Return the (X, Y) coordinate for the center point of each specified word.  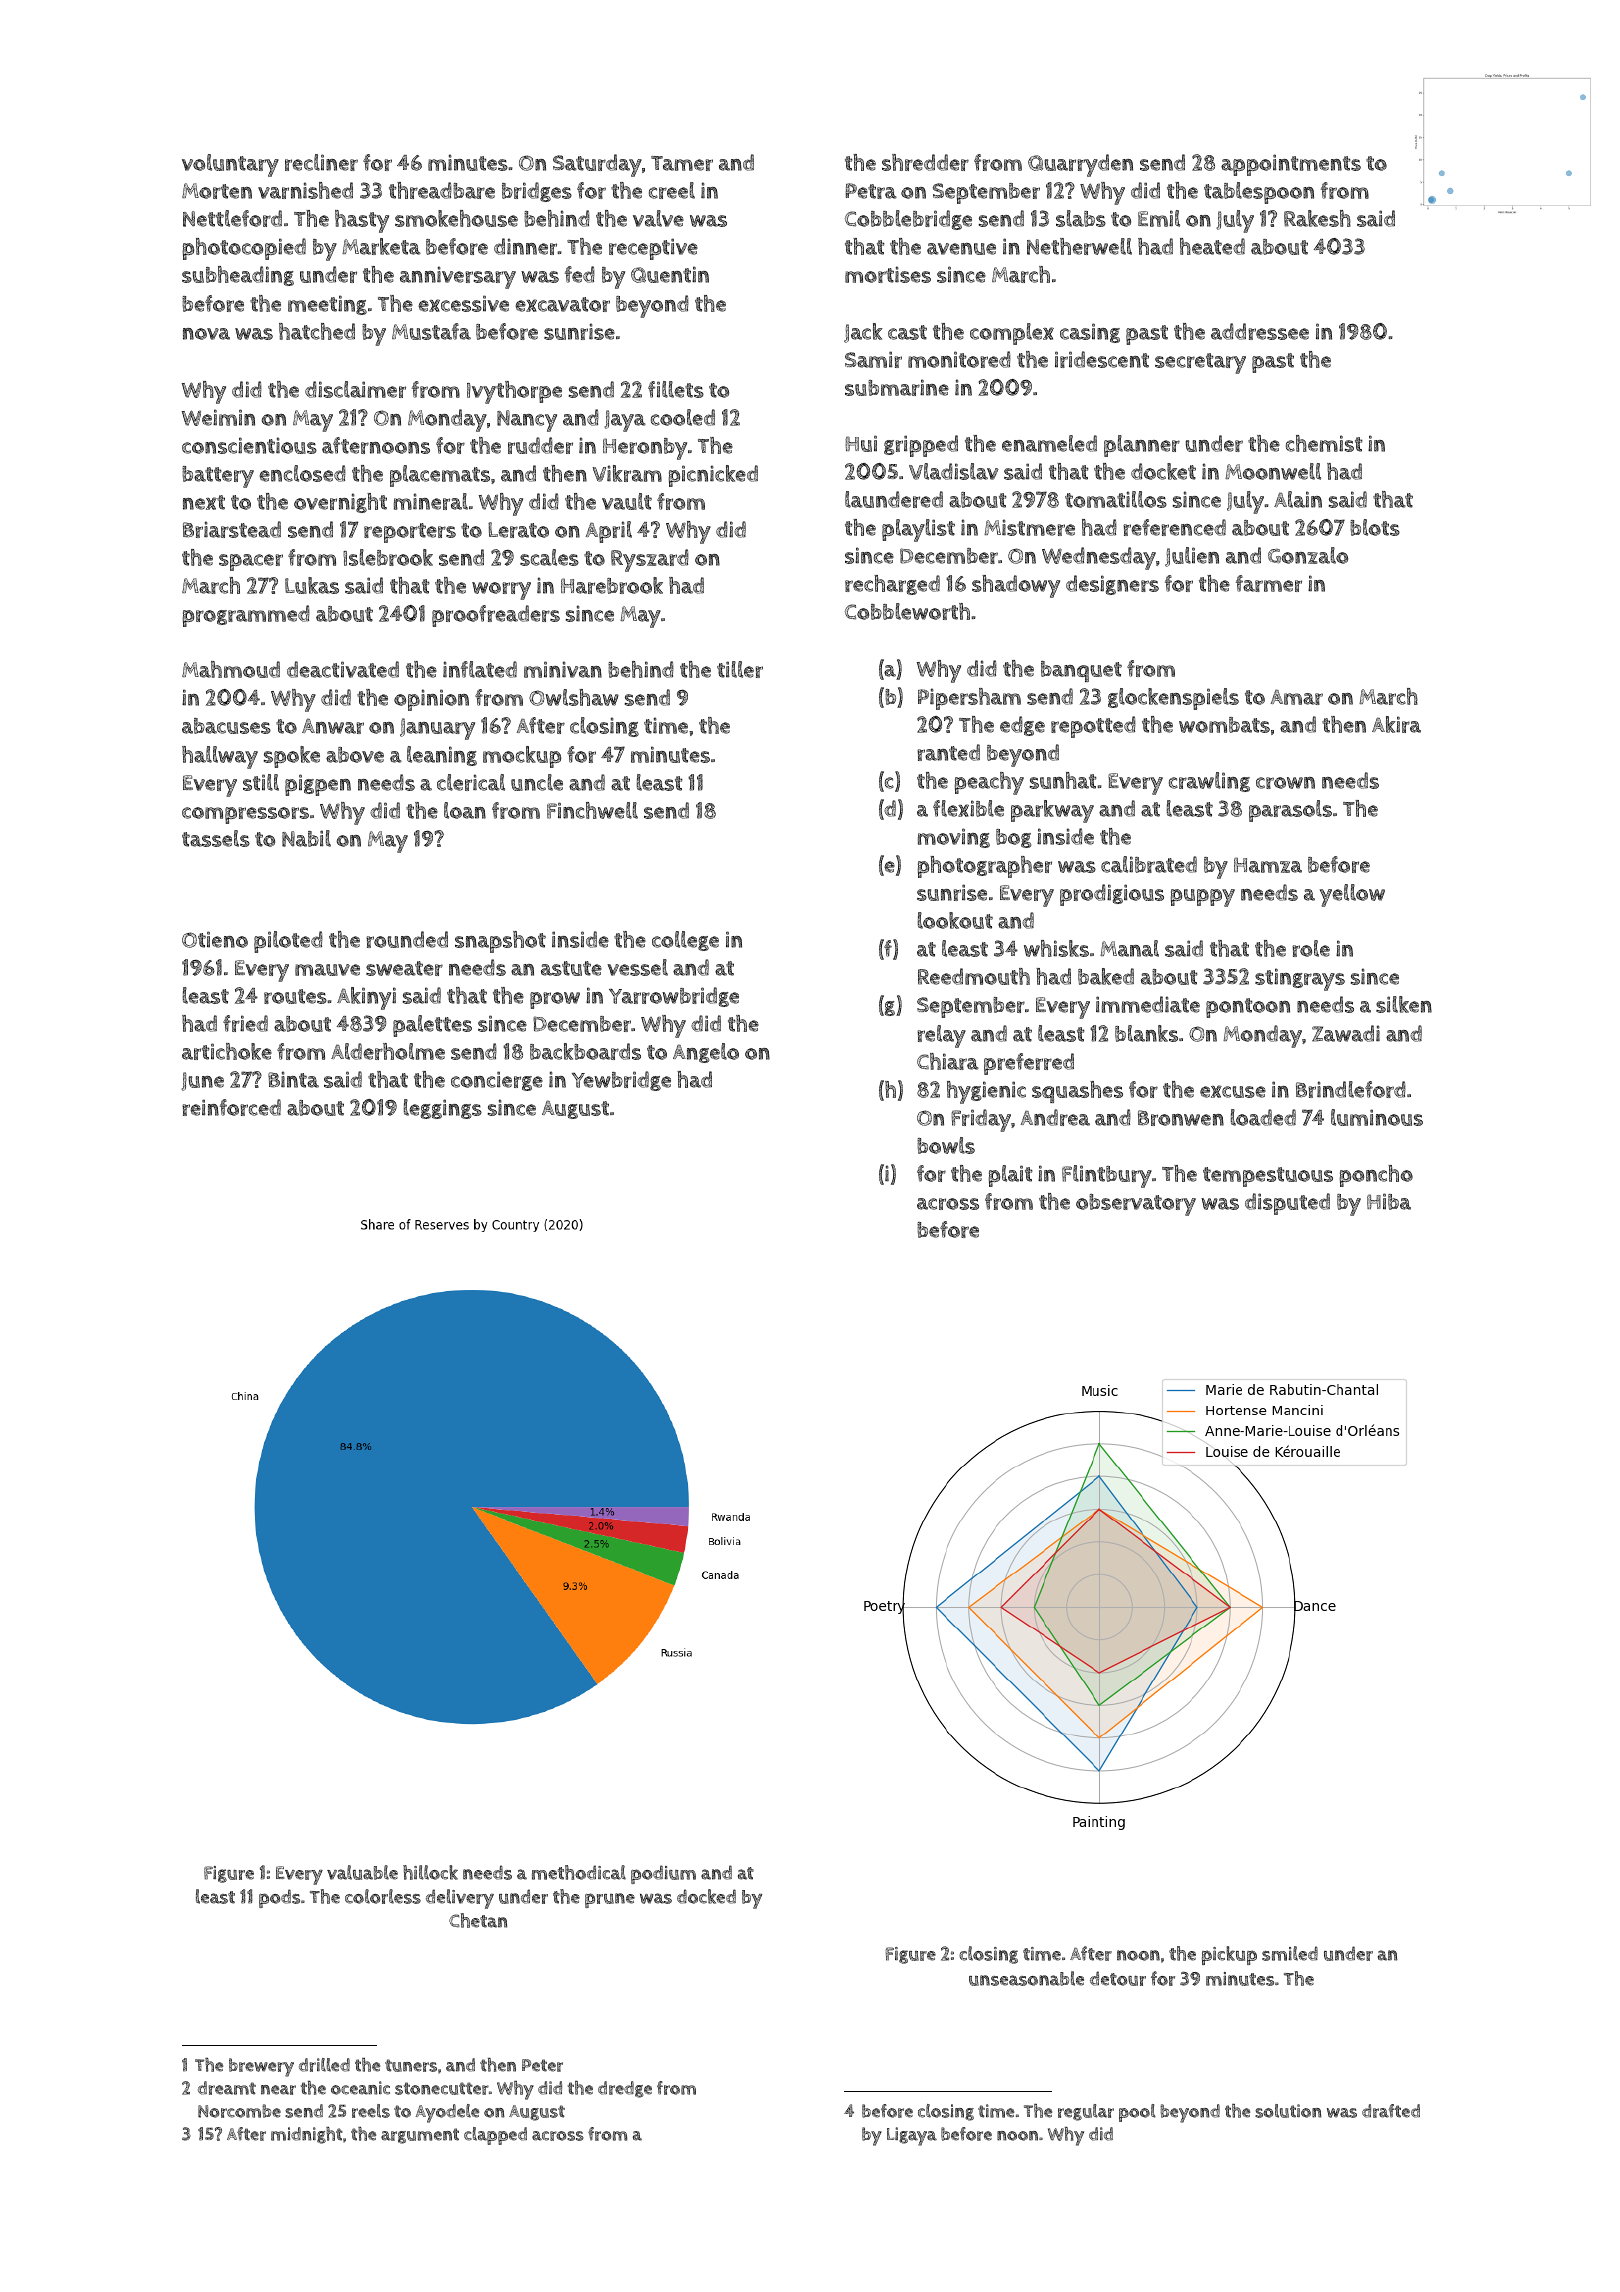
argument (420, 2136)
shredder (925, 162)
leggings (443, 1109)
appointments (1291, 165)
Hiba (1389, 1201)
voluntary (230, 165)
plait (1010, 1176)
